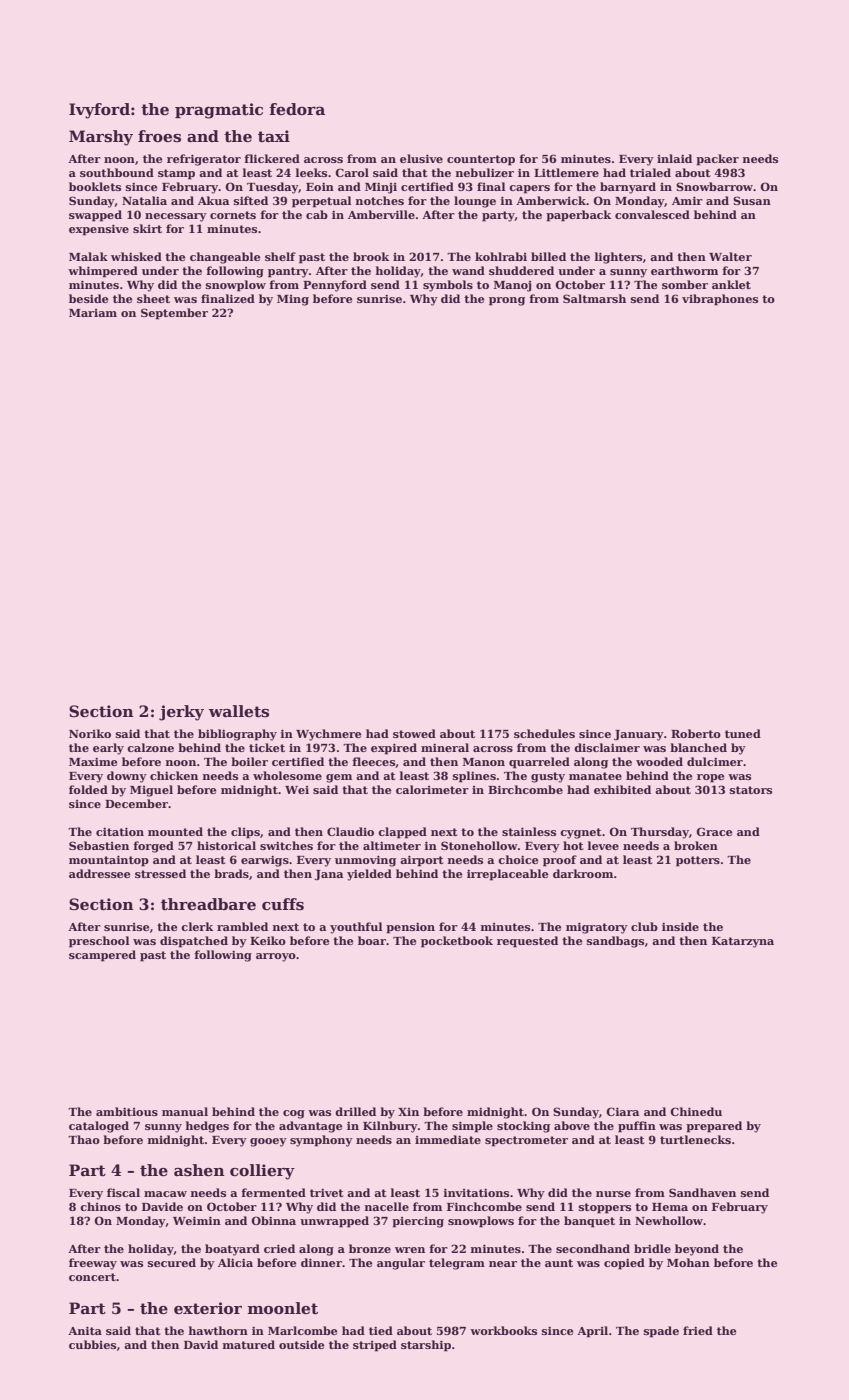 This image has height=1400, width=849. What do you see at coordinates (481, 160) in the image?
I see `countertop` at bounding box center [481, 160].
